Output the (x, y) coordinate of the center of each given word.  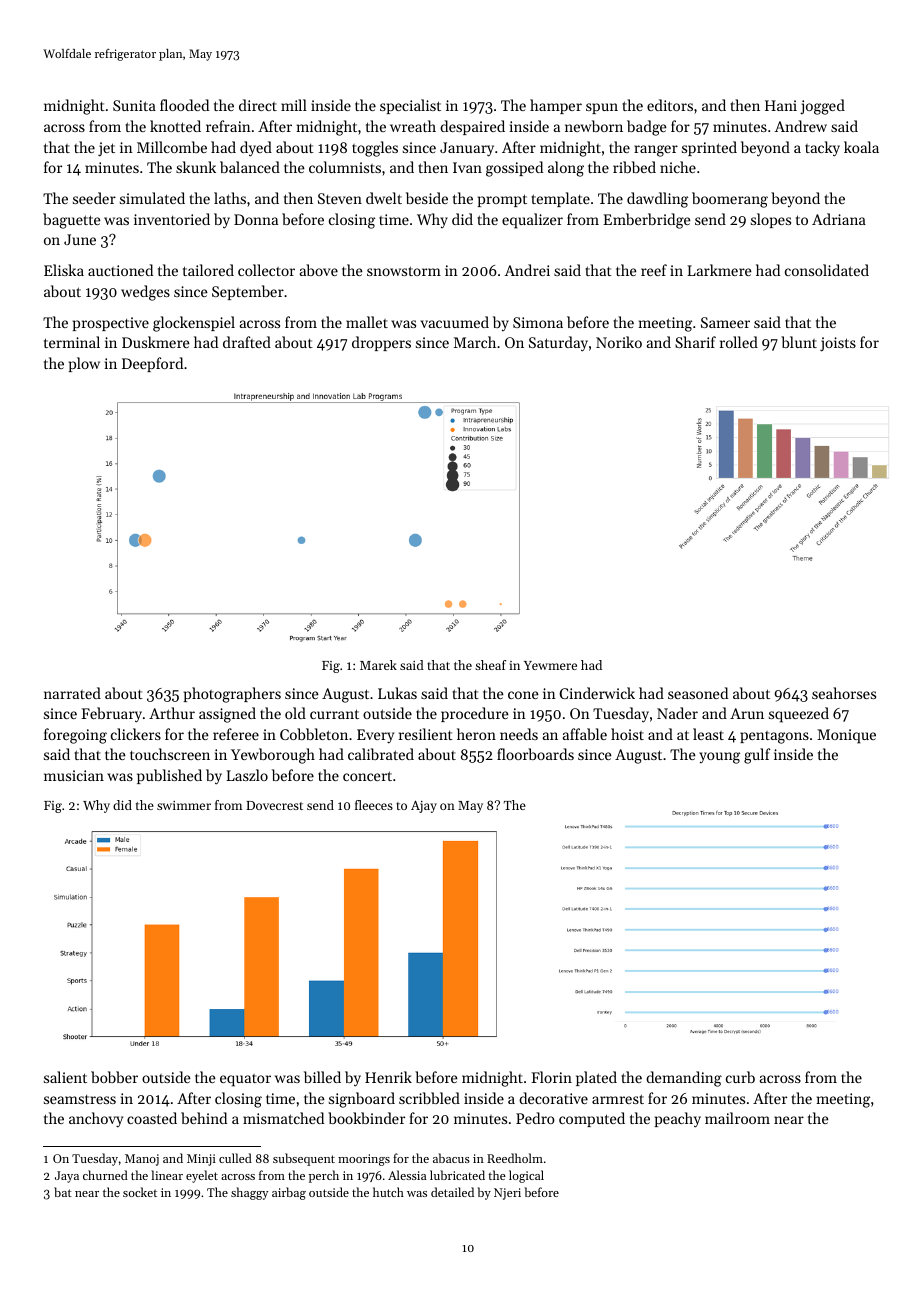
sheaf (490, 665)
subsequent (304, 1159)
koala (861, 147)
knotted (175, 126)
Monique (846, 736)
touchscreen (170, 754)
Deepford (152, 364)
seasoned (698, 693)
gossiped (514, 169)
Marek (378, 665)
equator (245, 1080)
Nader (677, 713)
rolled (739, 342)
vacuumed (455, 322)
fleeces (374, 805)
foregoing (75, 736)
